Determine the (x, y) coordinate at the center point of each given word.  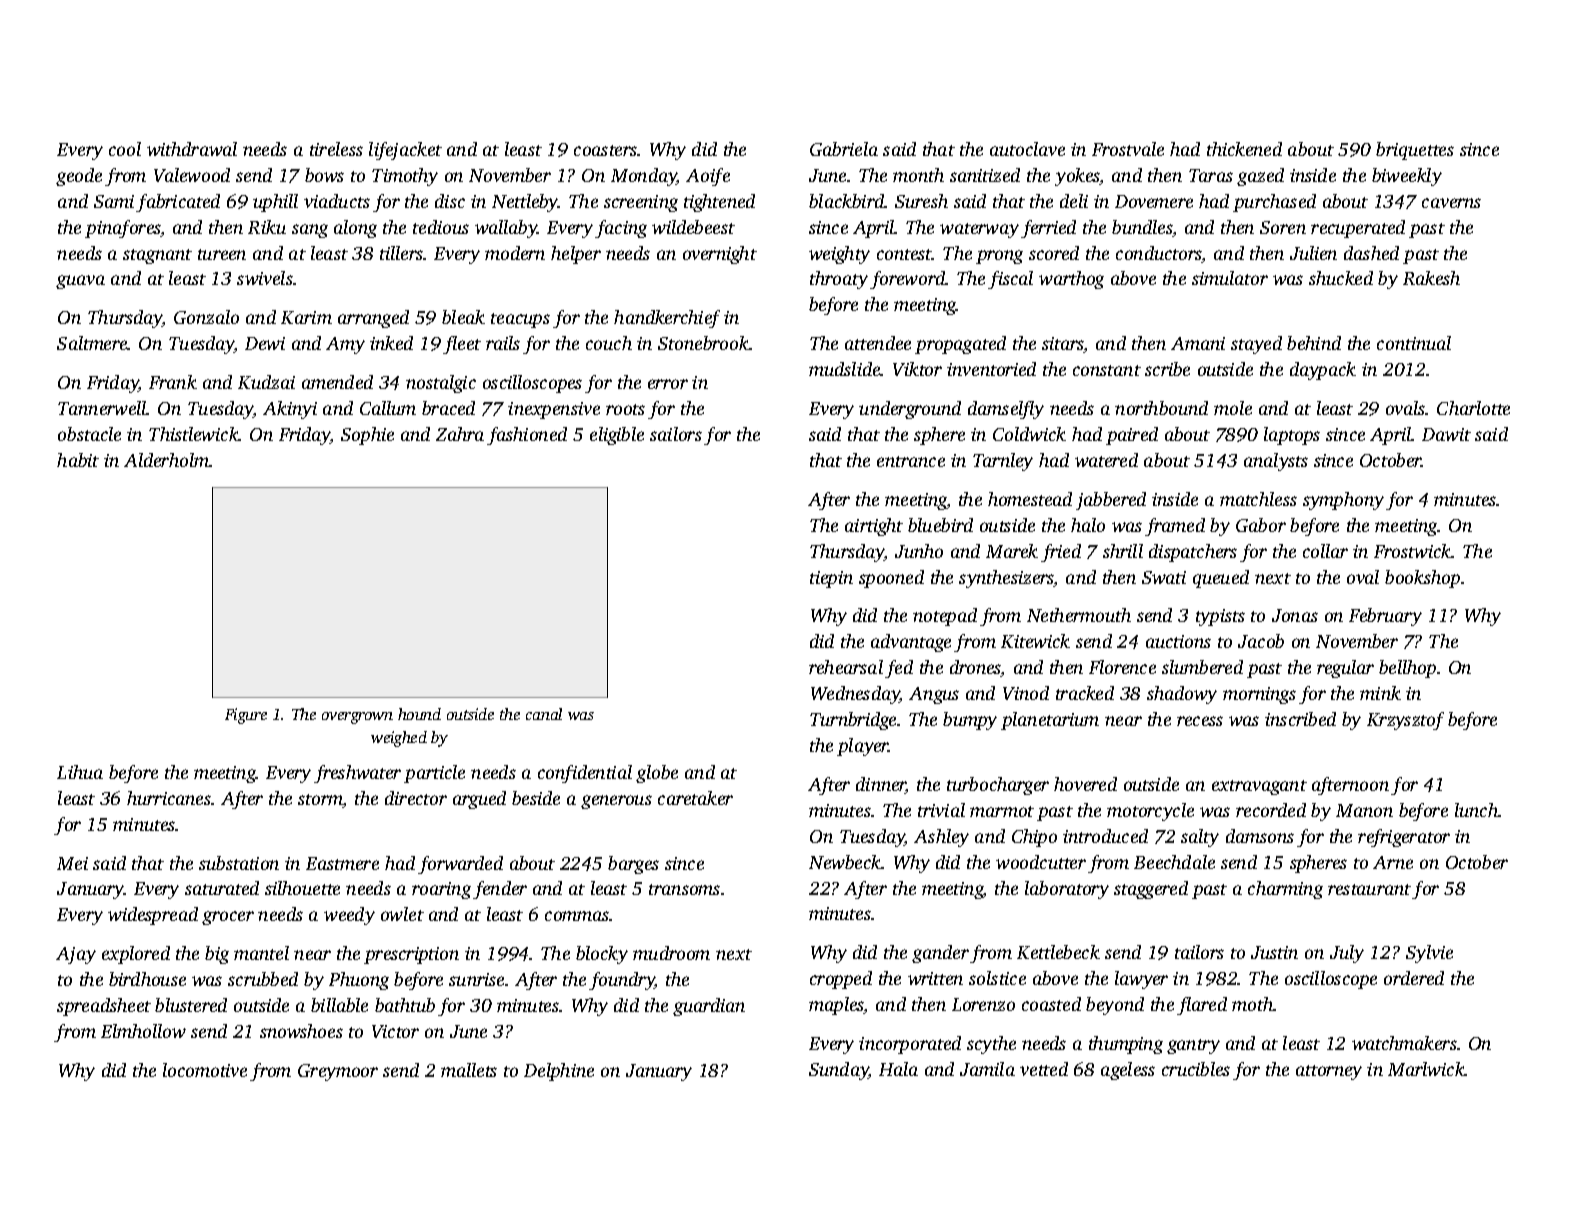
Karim (306, 317)
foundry (622, 981)
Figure (246, 716)
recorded (1271, 810)
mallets (469, 1070)
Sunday (839, 1071)
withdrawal (192, 149)
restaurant (1369, 889)
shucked (1341, 278)
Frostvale (1128, 149)
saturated (222, 888)
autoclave (1027, 149)
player (863, 747)
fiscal (1010, 280)
